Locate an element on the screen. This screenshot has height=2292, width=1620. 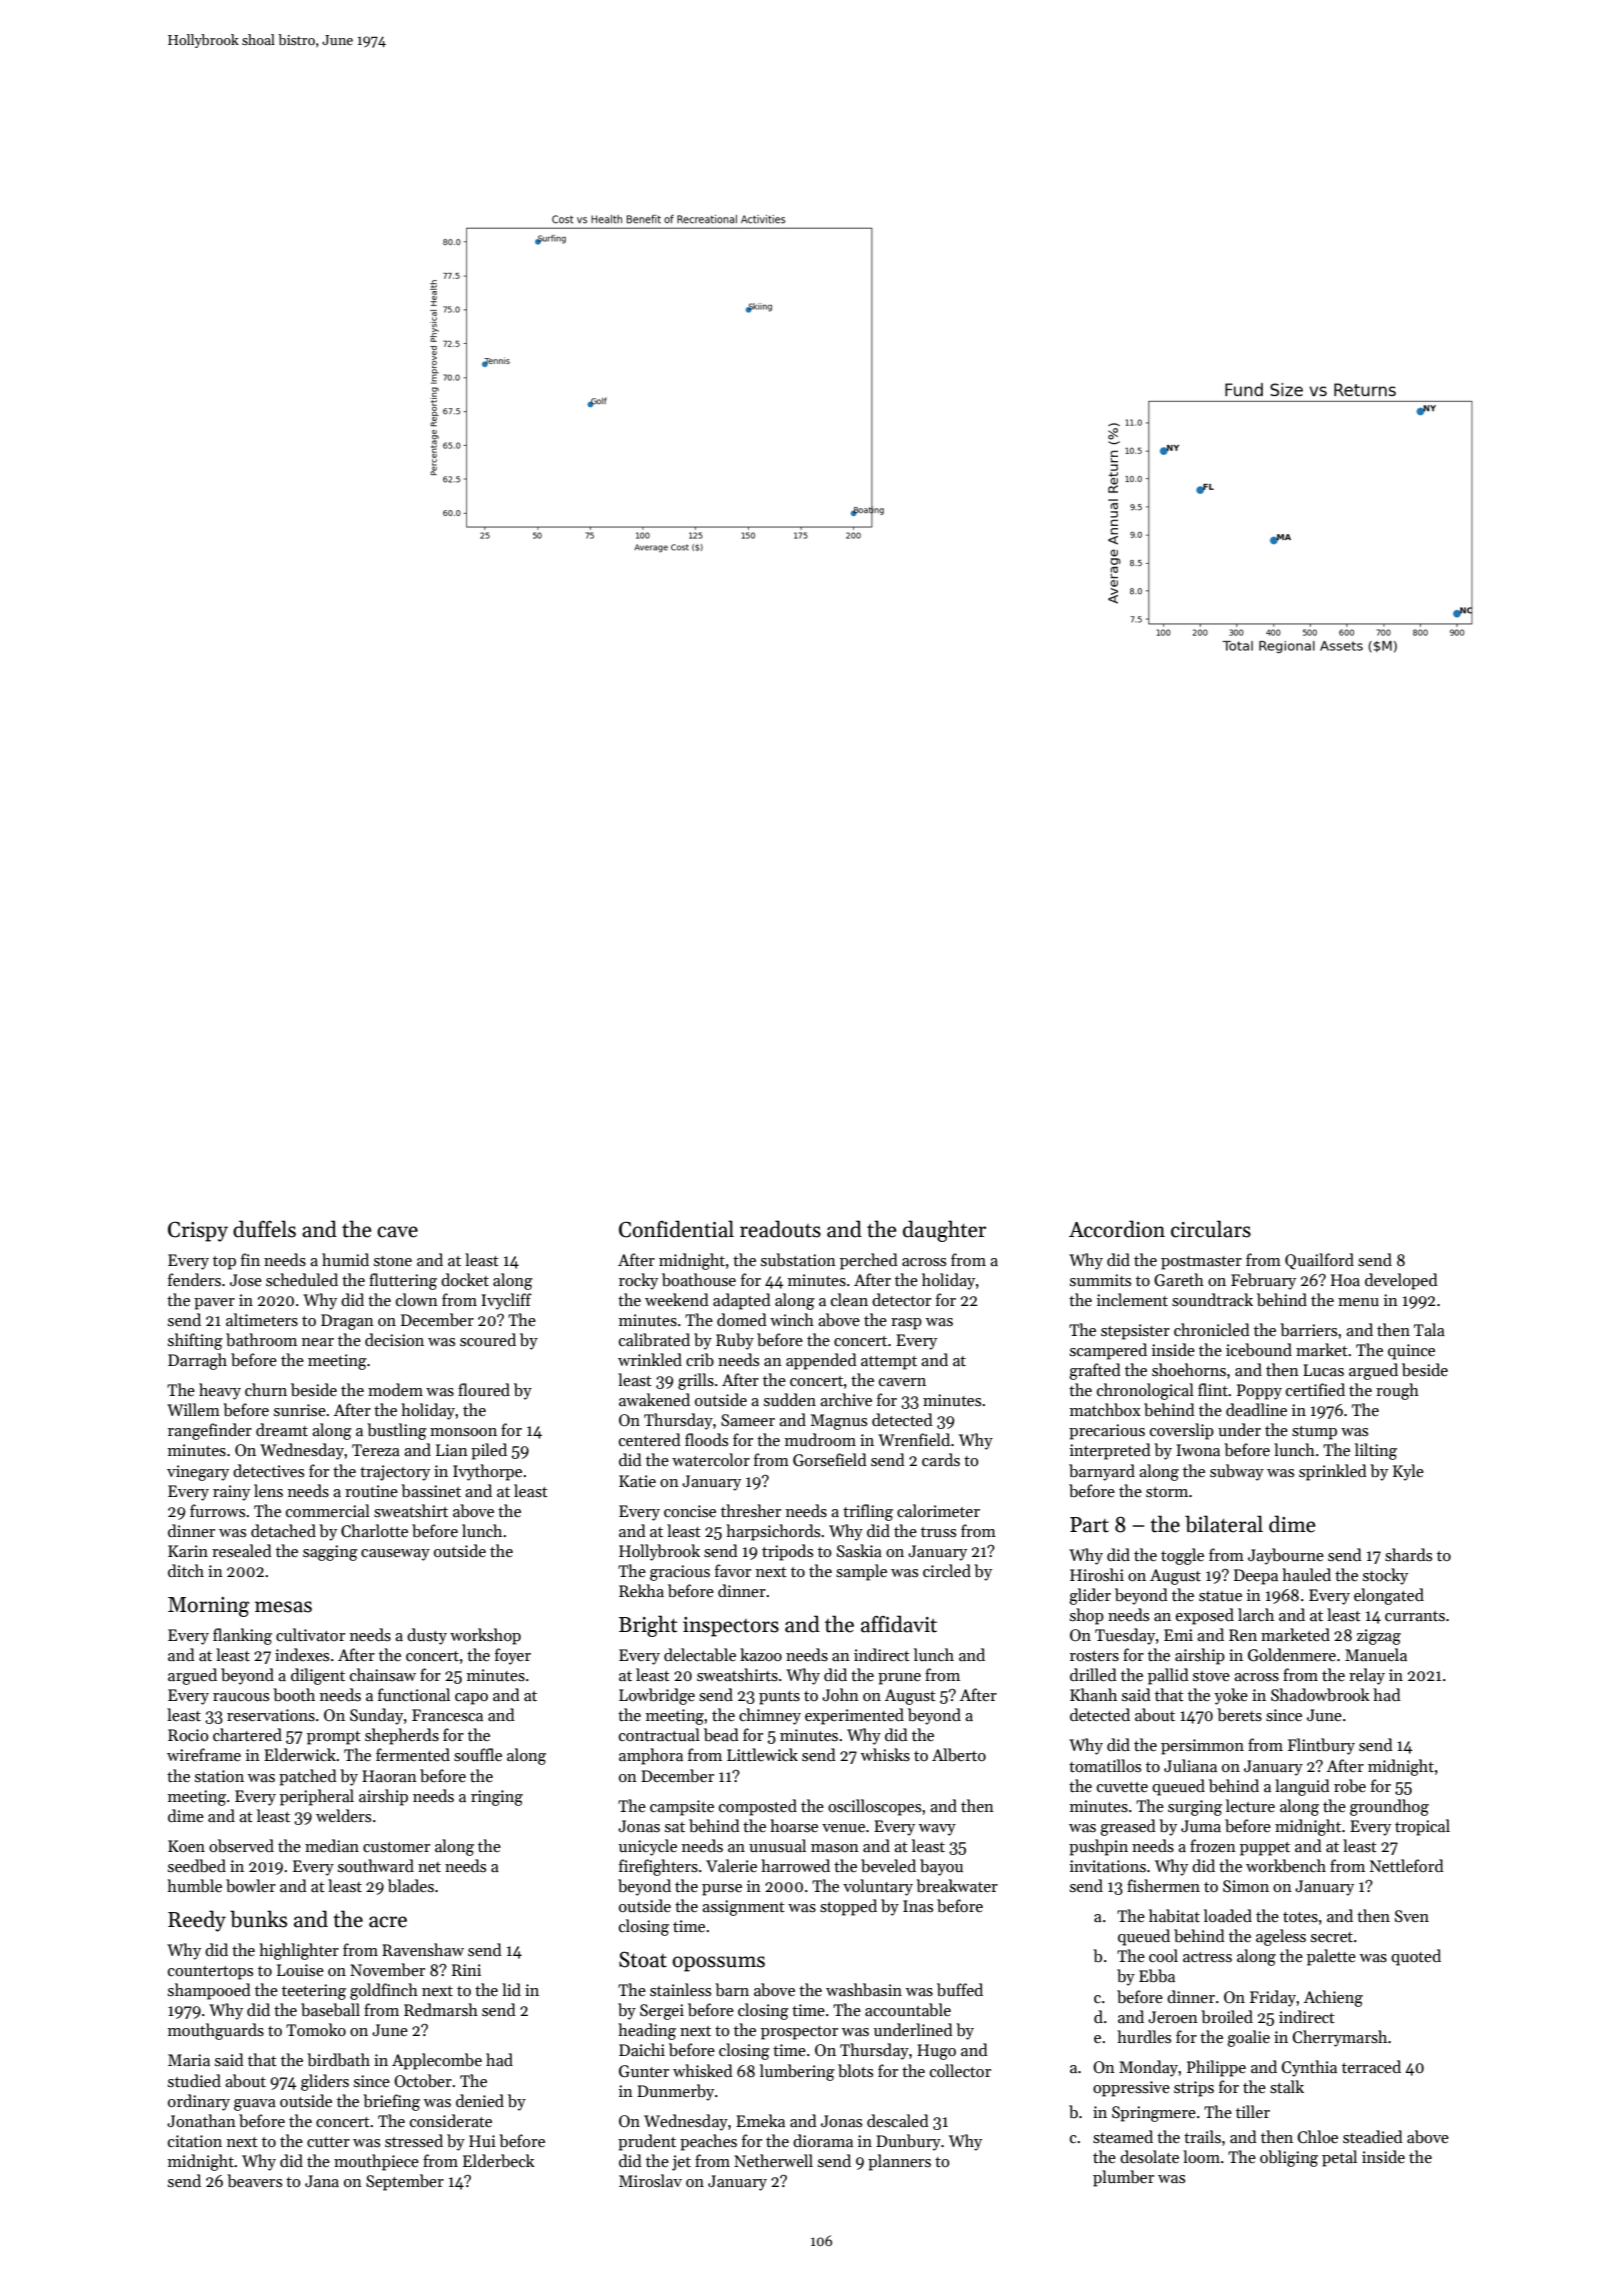
Inas is located at coordinates (918, 1906).
